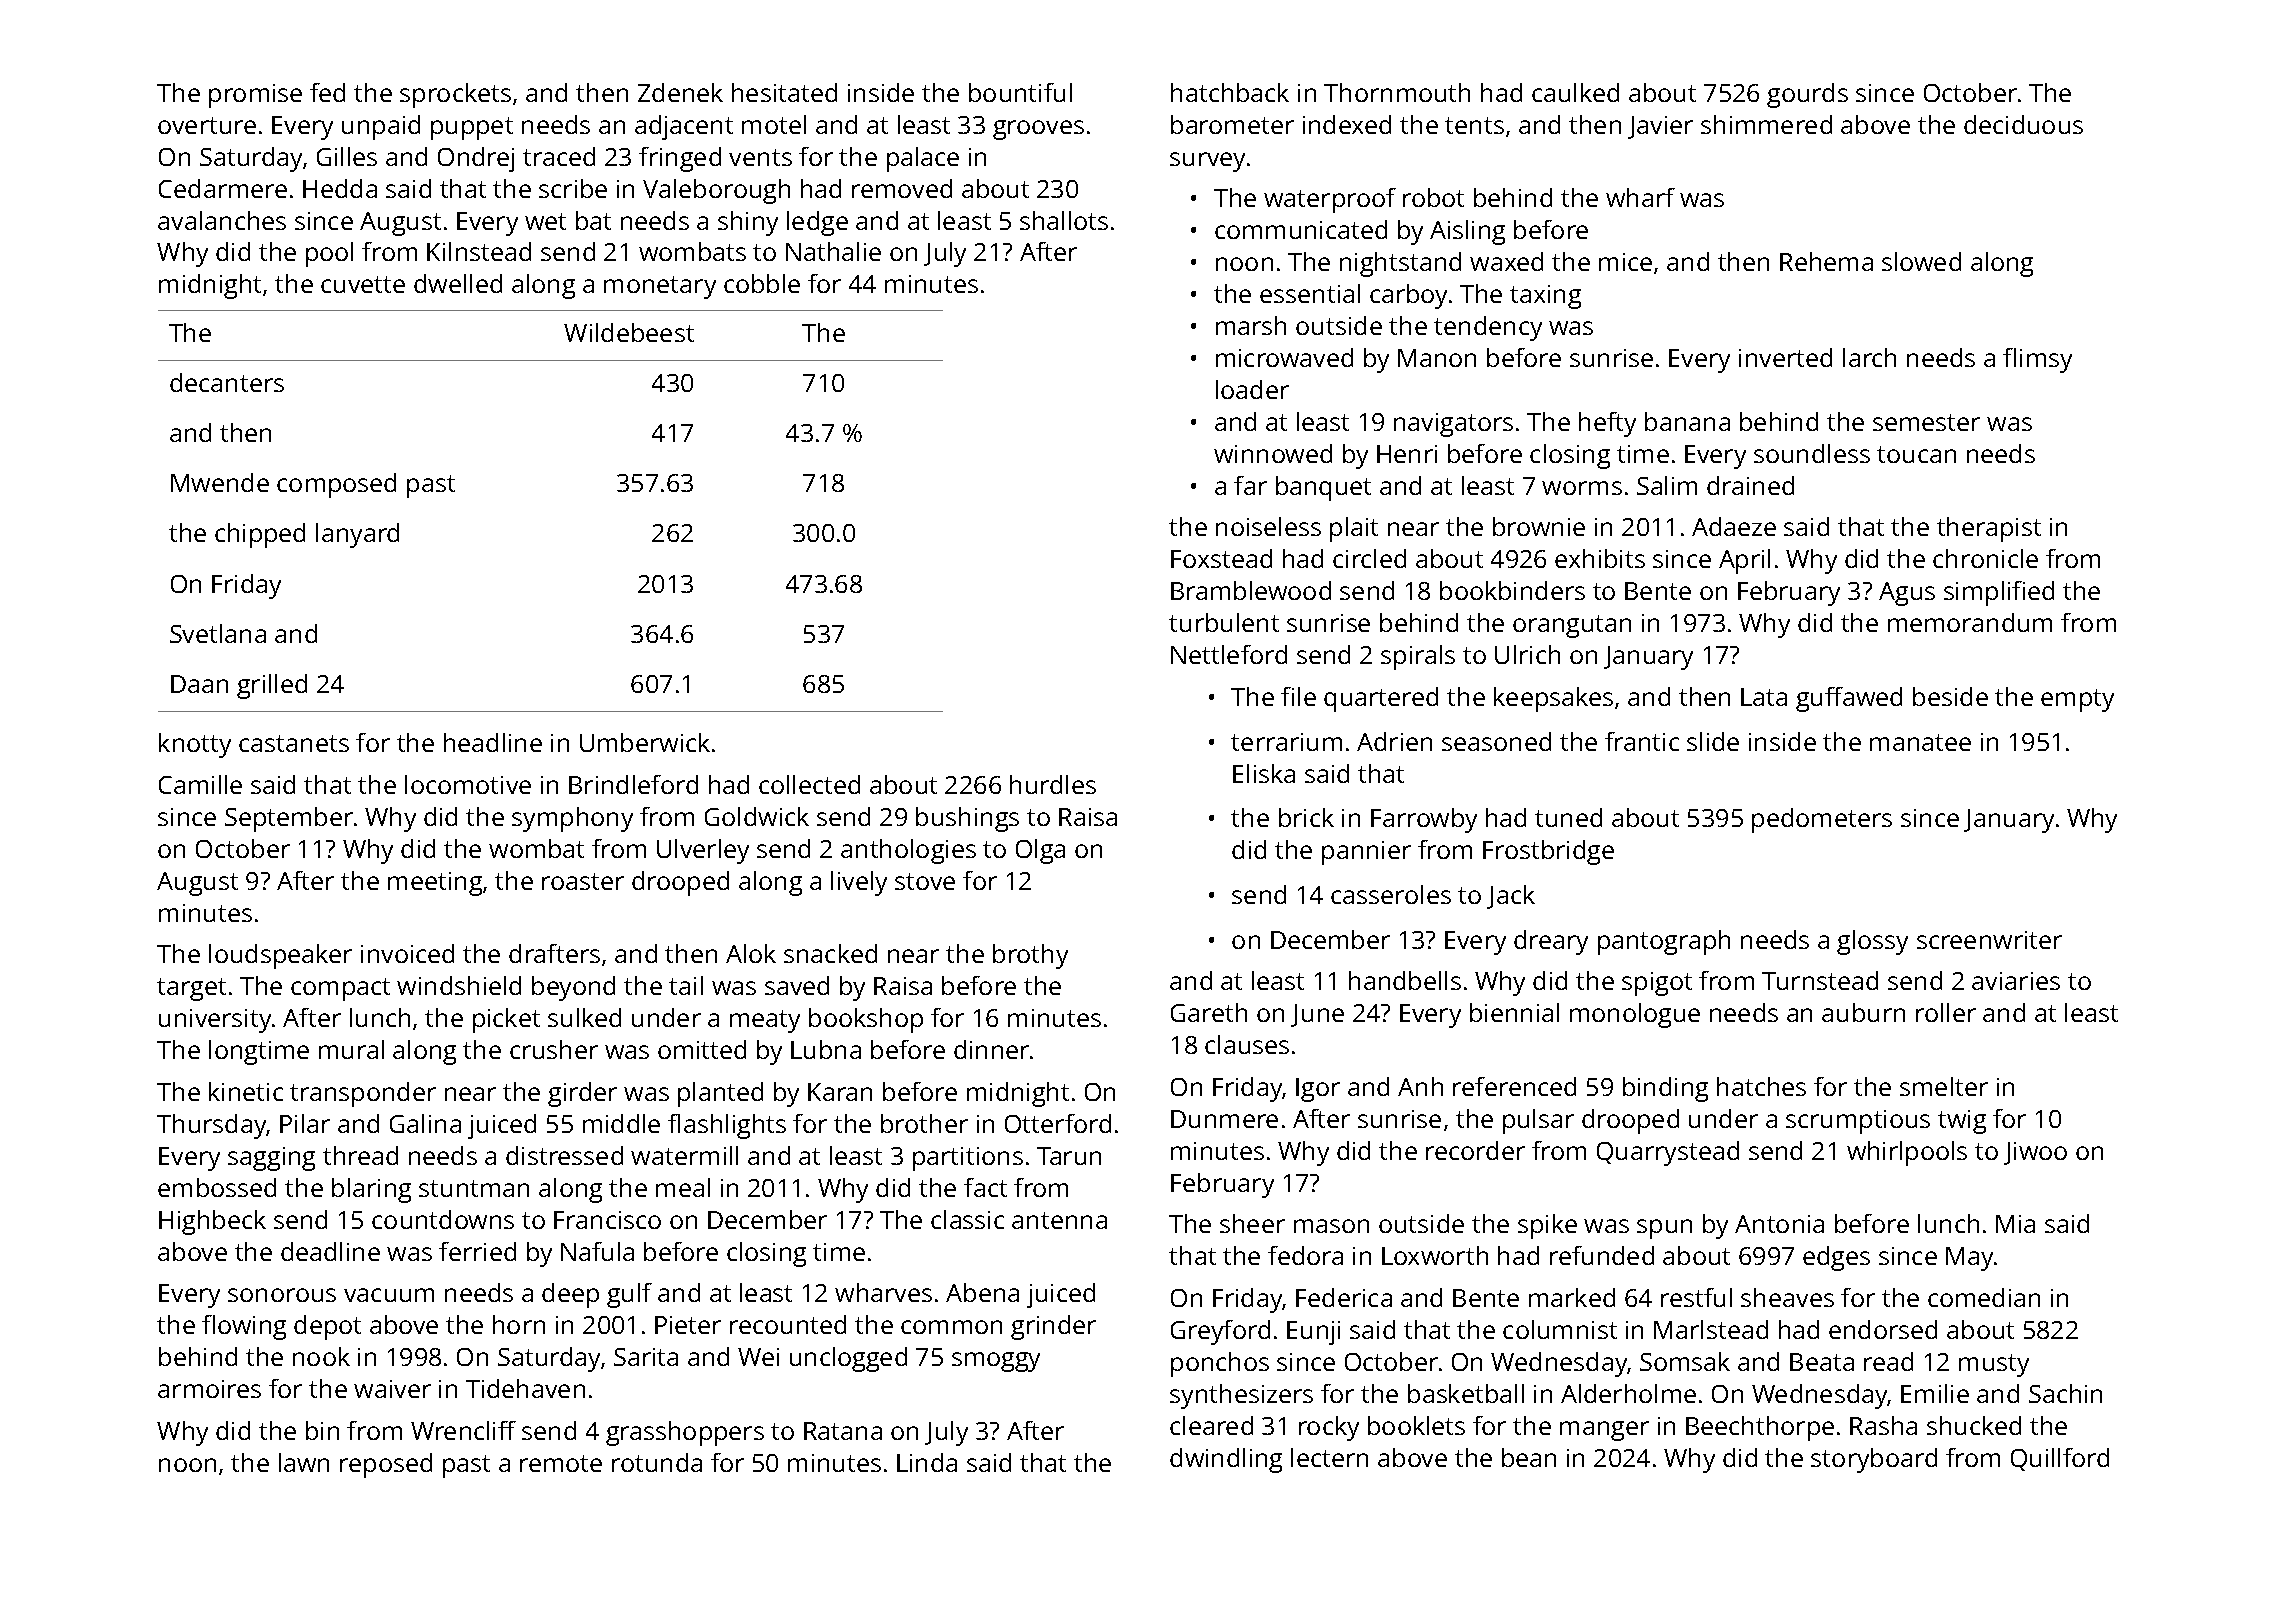  I want to click on mason, so click(1331, 1226).
